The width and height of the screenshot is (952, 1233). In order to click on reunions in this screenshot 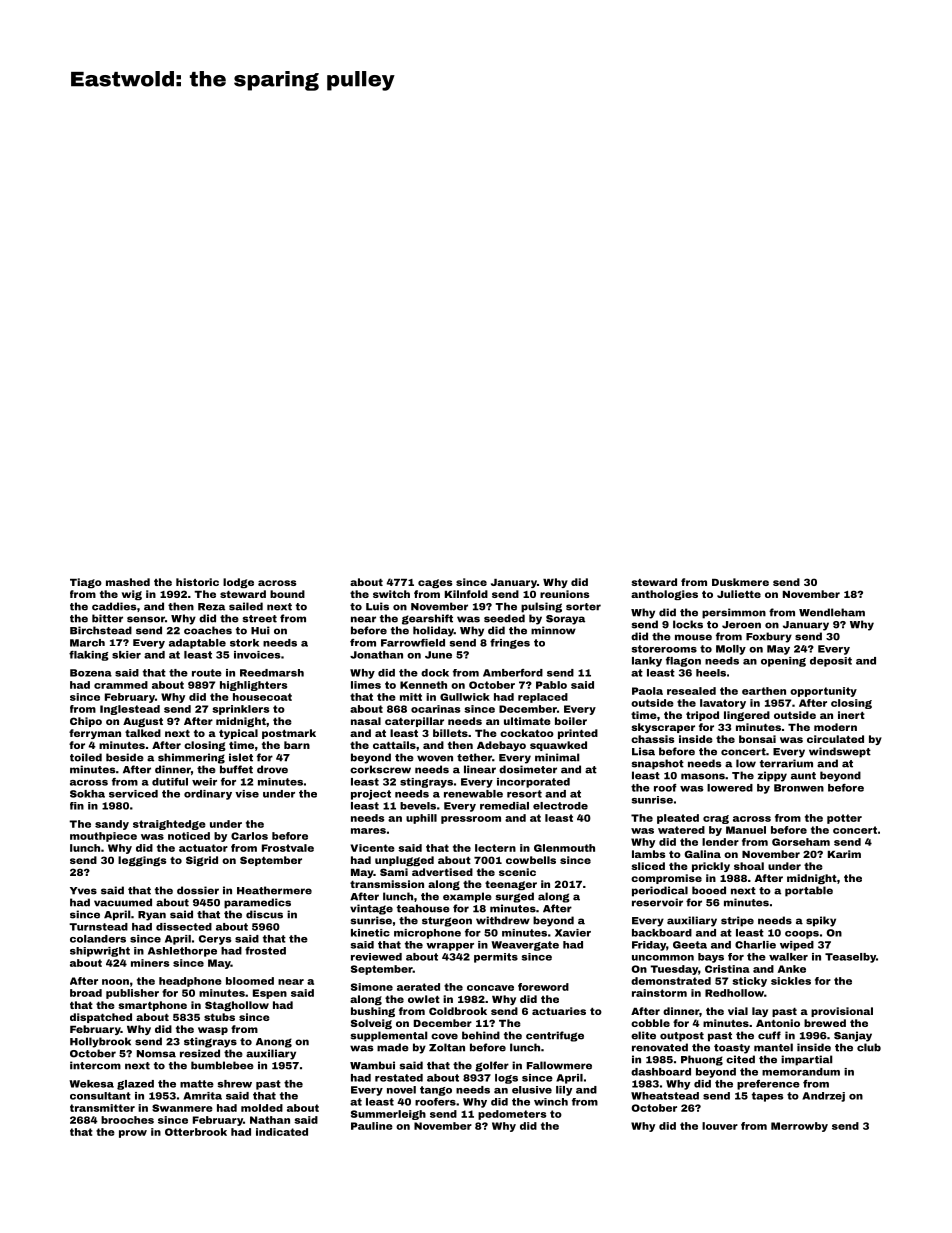, I will do `click(564, 594)`.
